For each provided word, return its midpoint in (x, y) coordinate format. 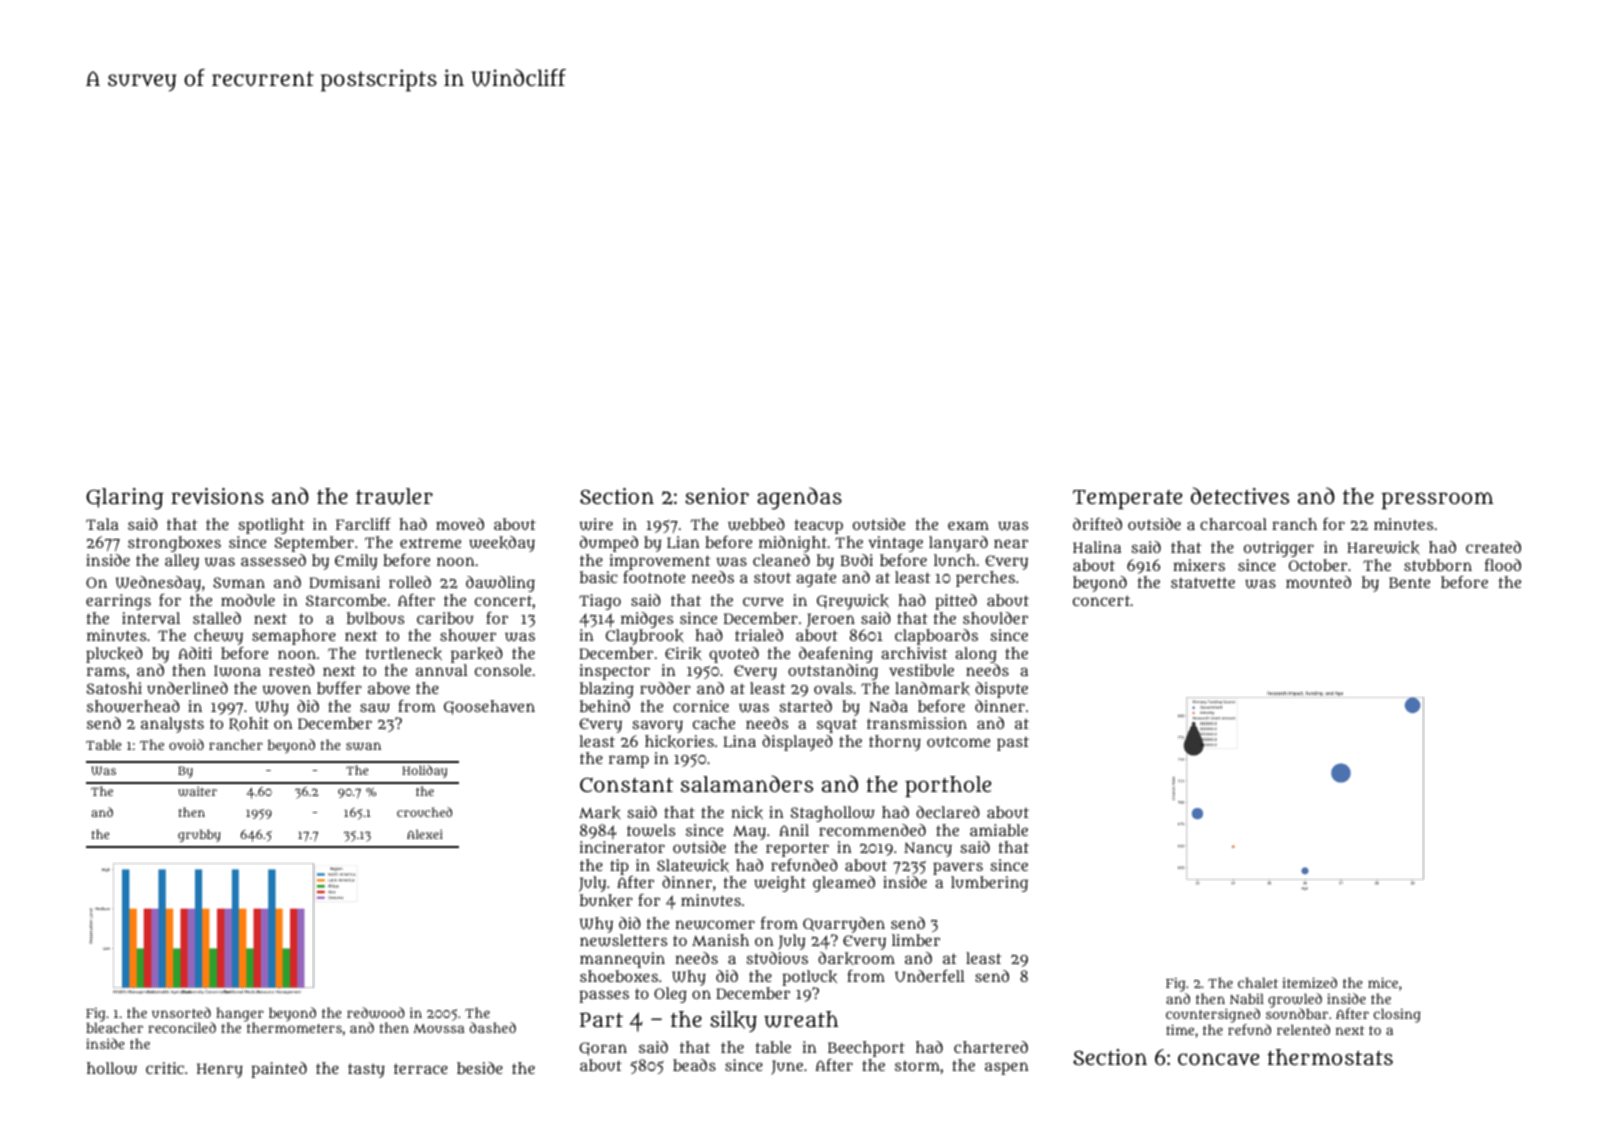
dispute (1001, 690)
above (389, 688)
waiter (197, 791)
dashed (493, 1027)
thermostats (1330, 1057)
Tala (102, 524)
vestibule (921, 670)
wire (596, 524)
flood (1503, 564)
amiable (999, 830)
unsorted (181, 1012)
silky (733, 1021)
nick (747, 812)
